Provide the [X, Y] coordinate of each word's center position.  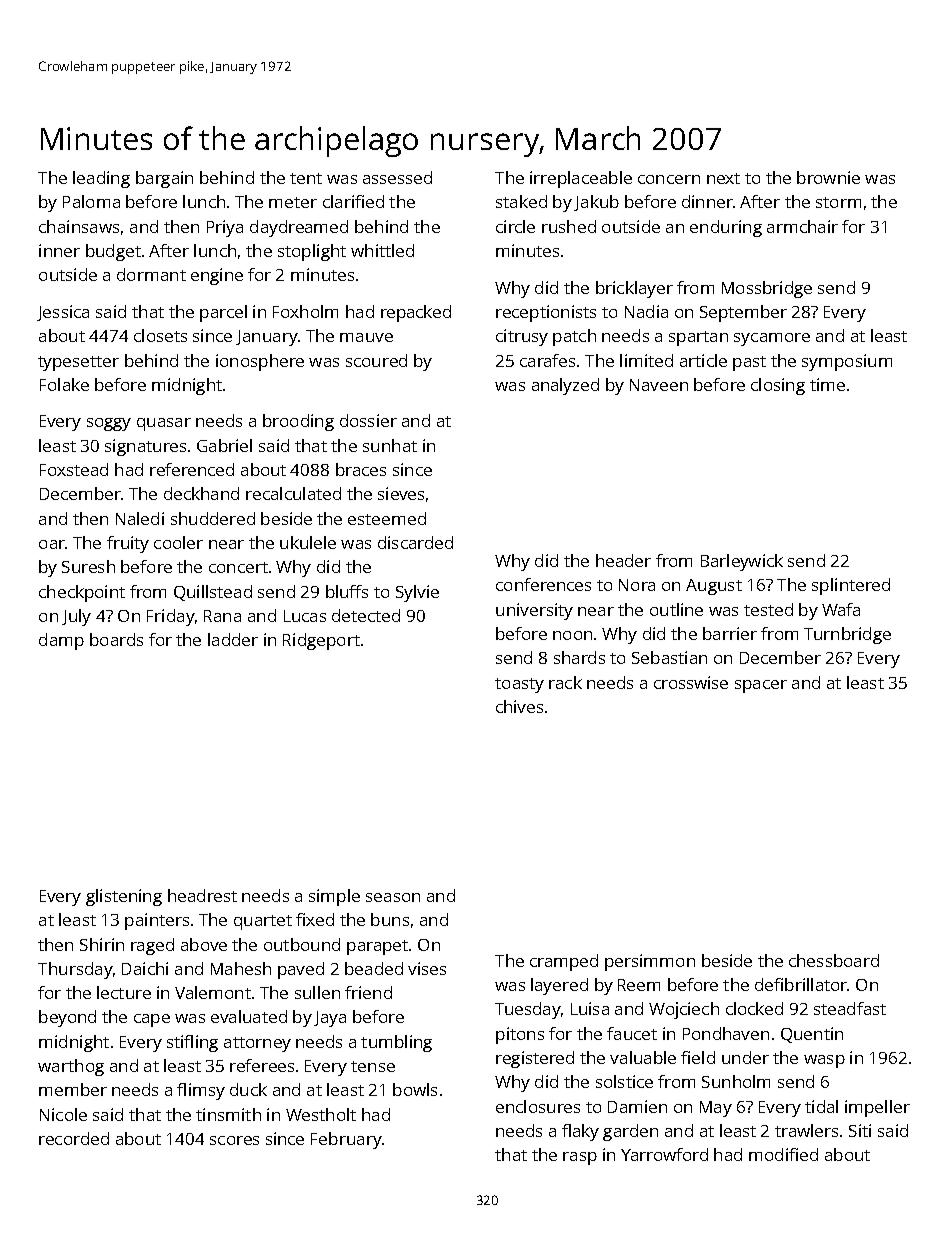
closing [778, 386]
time [827, 384]
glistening [124, 897]
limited [646, 360]
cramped [564, 962]
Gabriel [224, 445]
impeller [877, 1108]
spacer [761, 686]
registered [535, 1059]
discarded [415, 542]
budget [113, 252]
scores [234, 1140]
